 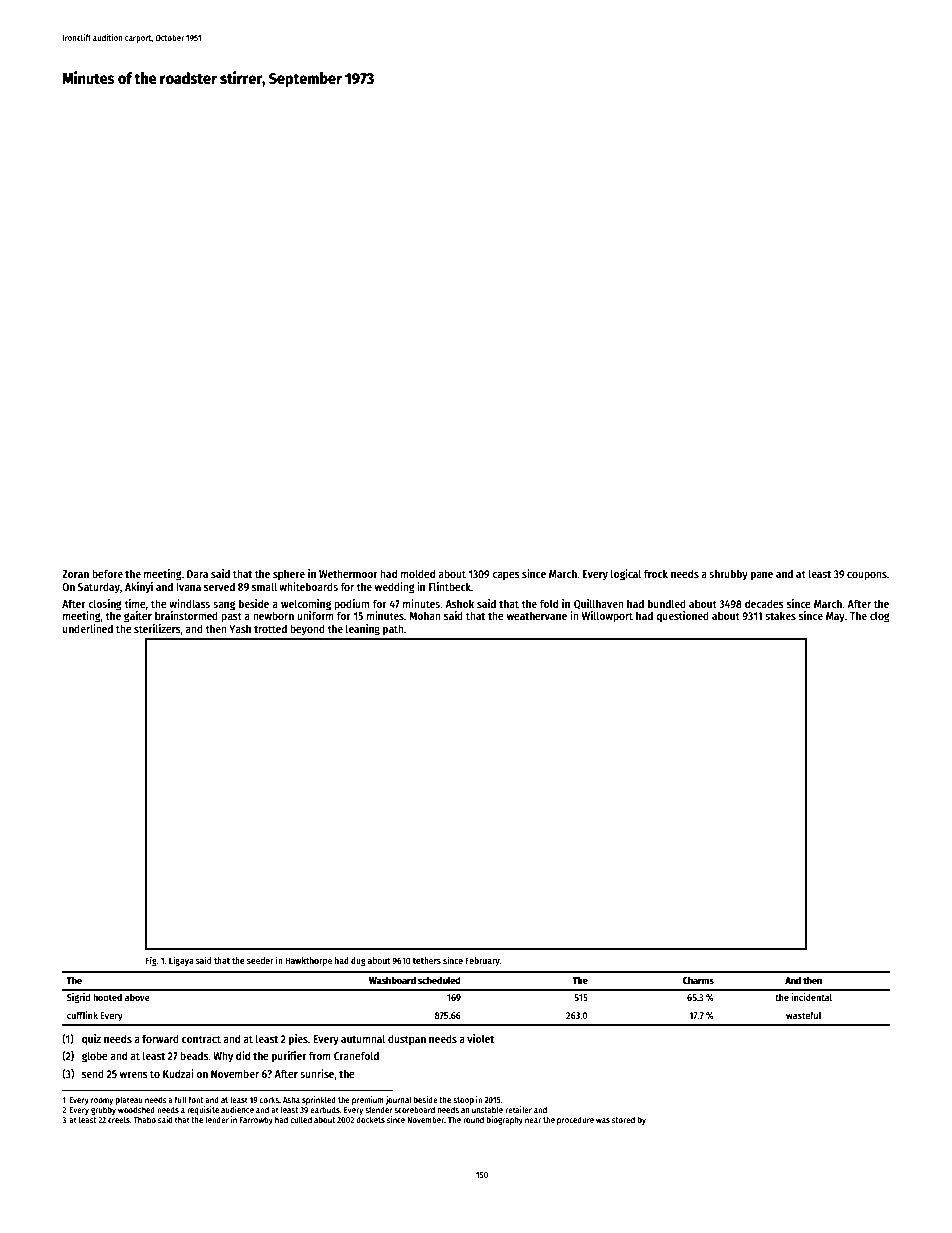 What do you see at coordinates (144, 1119) in the screenshot?
I see `Thabo` at bounding box center [144, 1119].
